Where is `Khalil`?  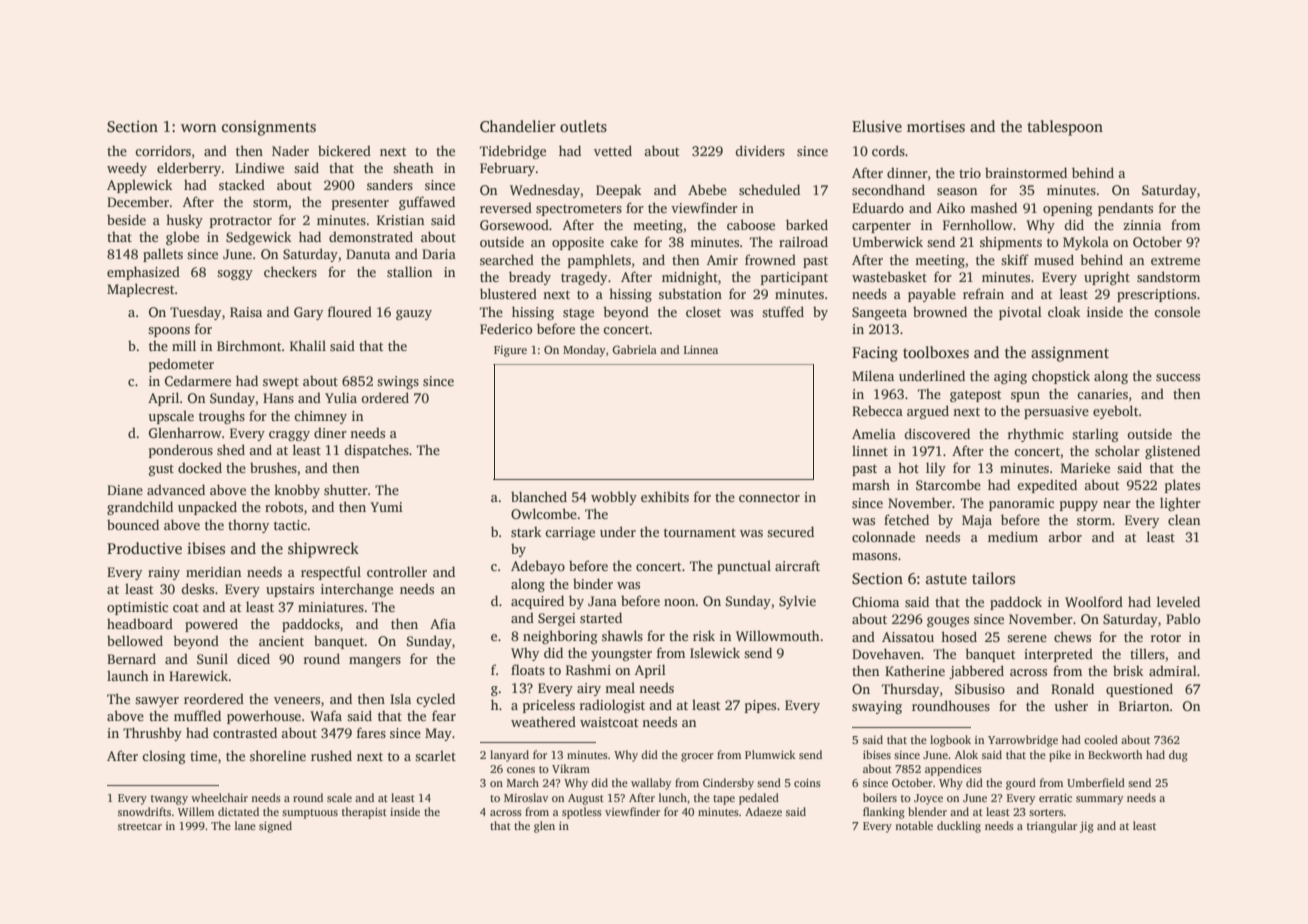
Khalil is located at coordinates (308, 345).
